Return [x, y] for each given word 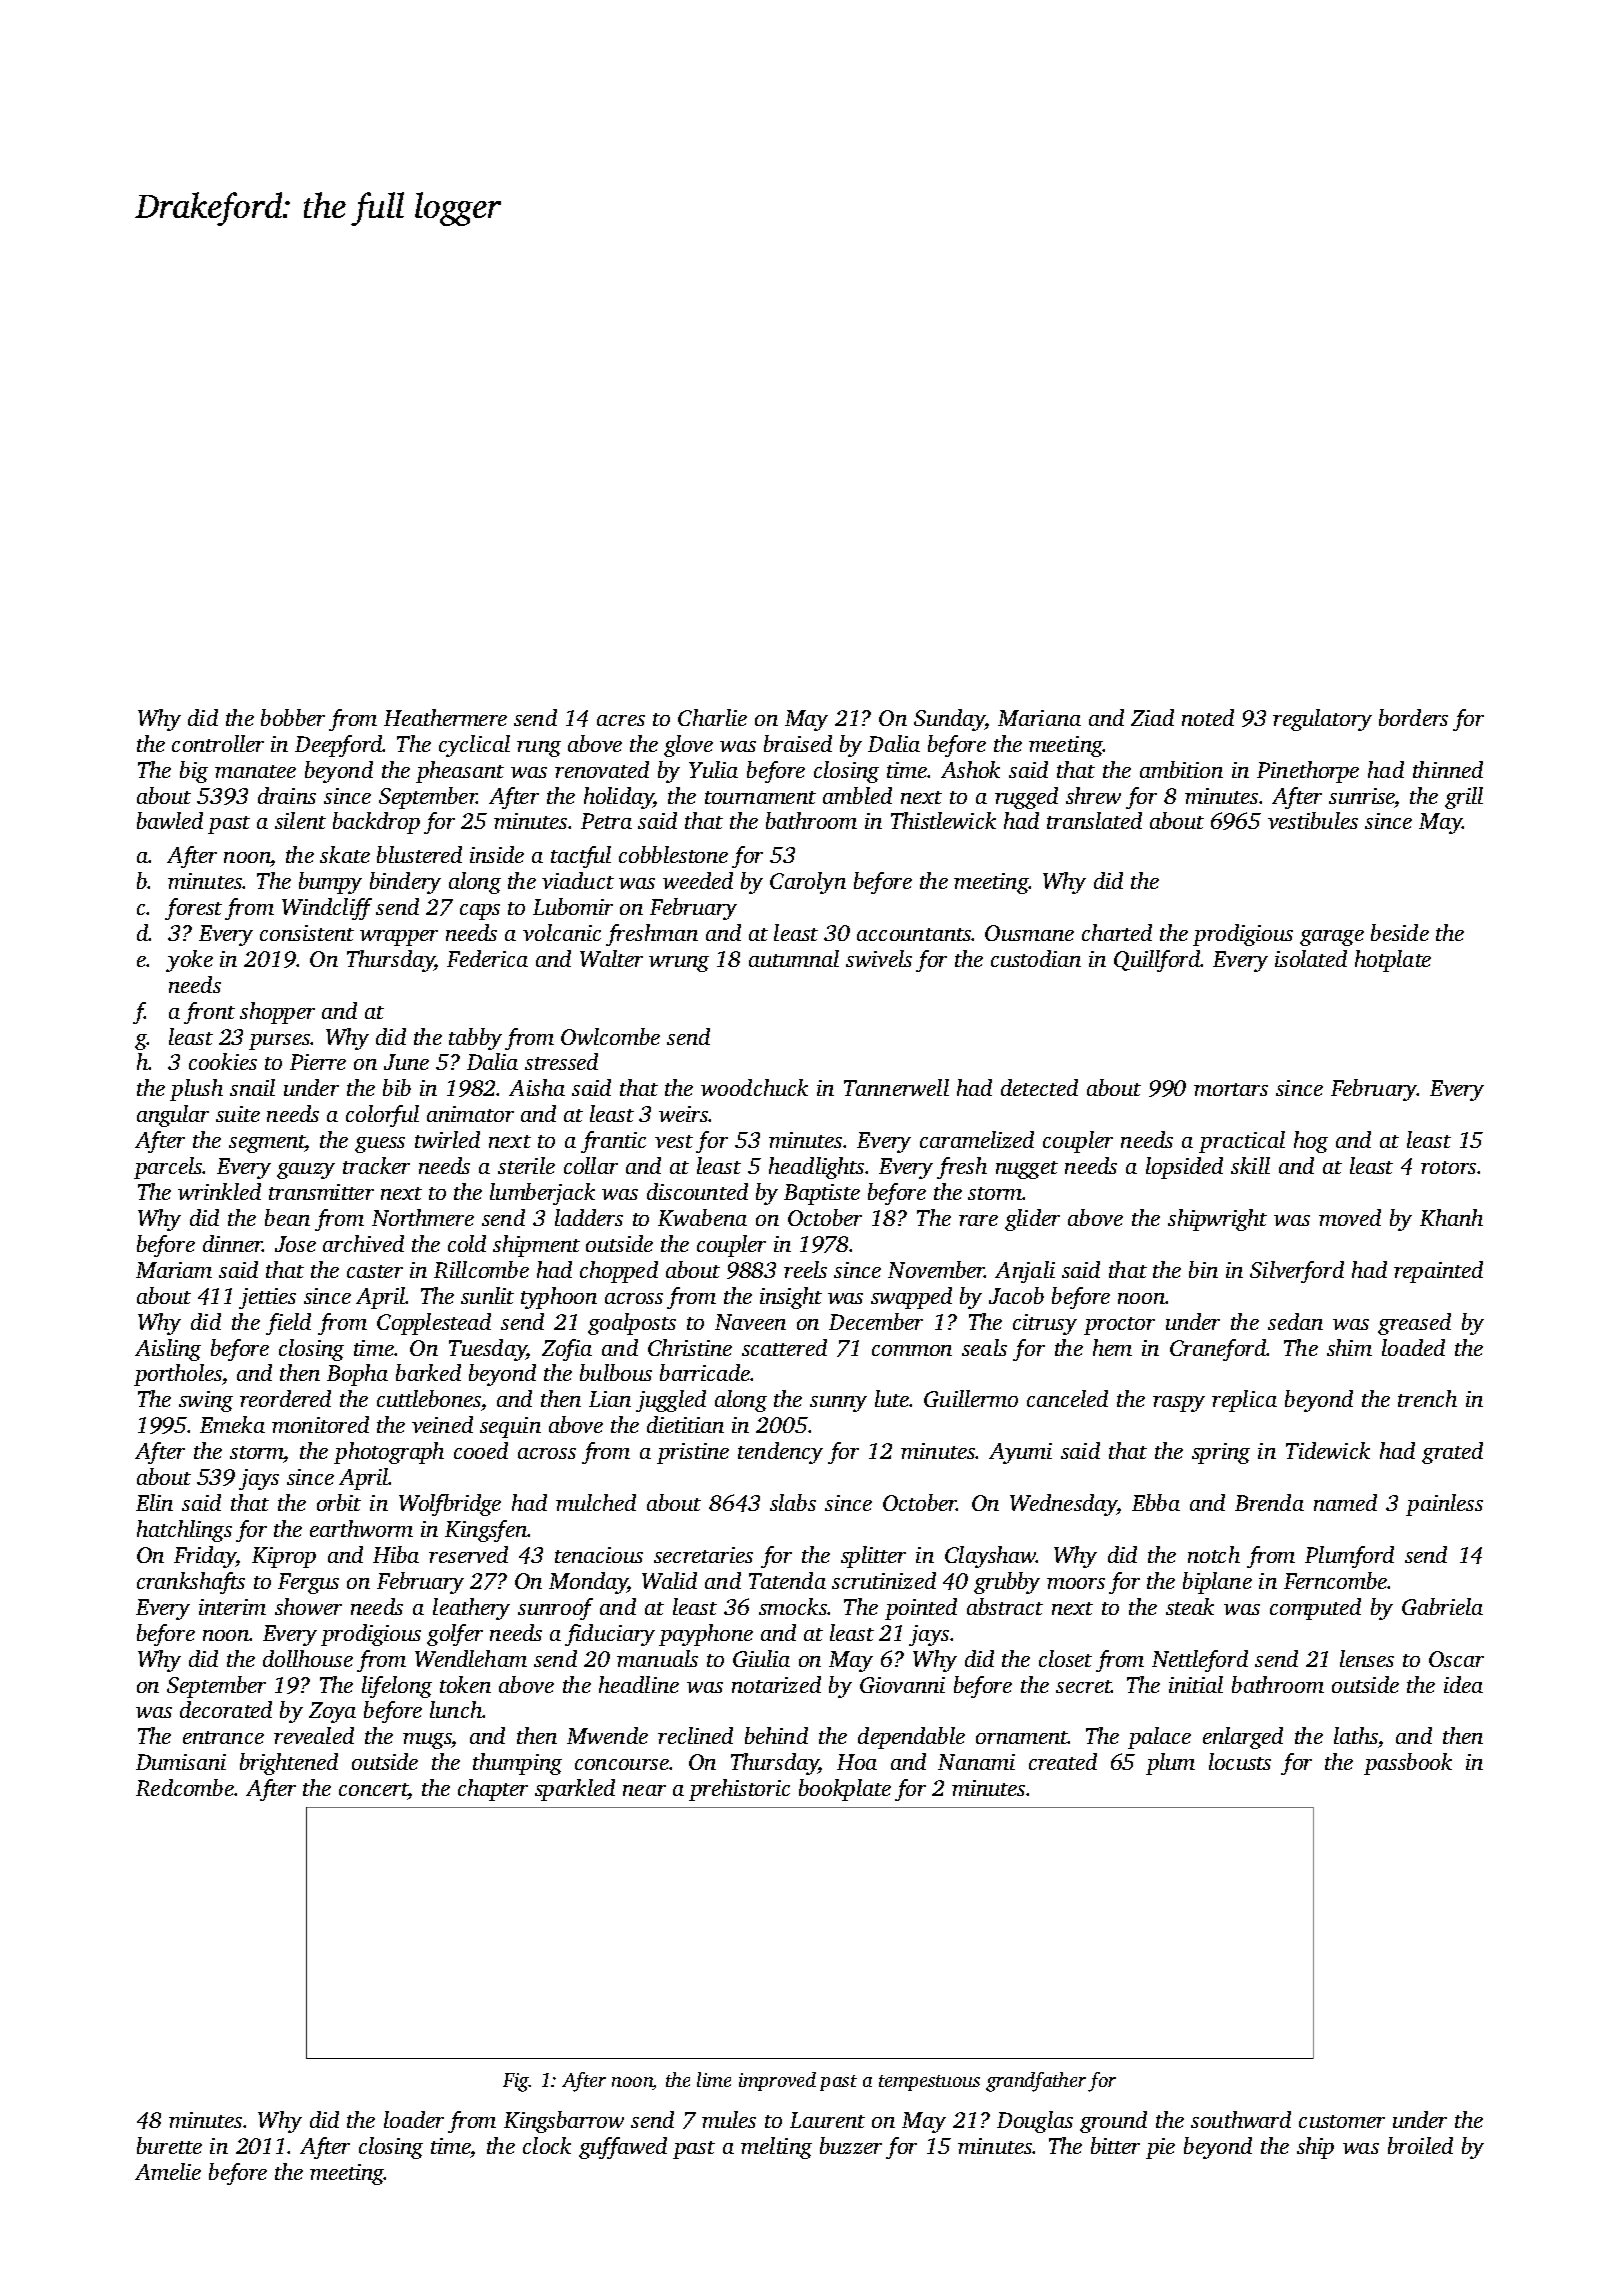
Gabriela [1442, 1606]
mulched [596, 1502]
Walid [669, 1580]
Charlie [712, 717]
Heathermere [445, 717]
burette [169, 2145]
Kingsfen [486, 1531]
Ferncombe [1336, 1580]
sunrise [1362, 796]
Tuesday [488, 1350]
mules [729, 2119]
